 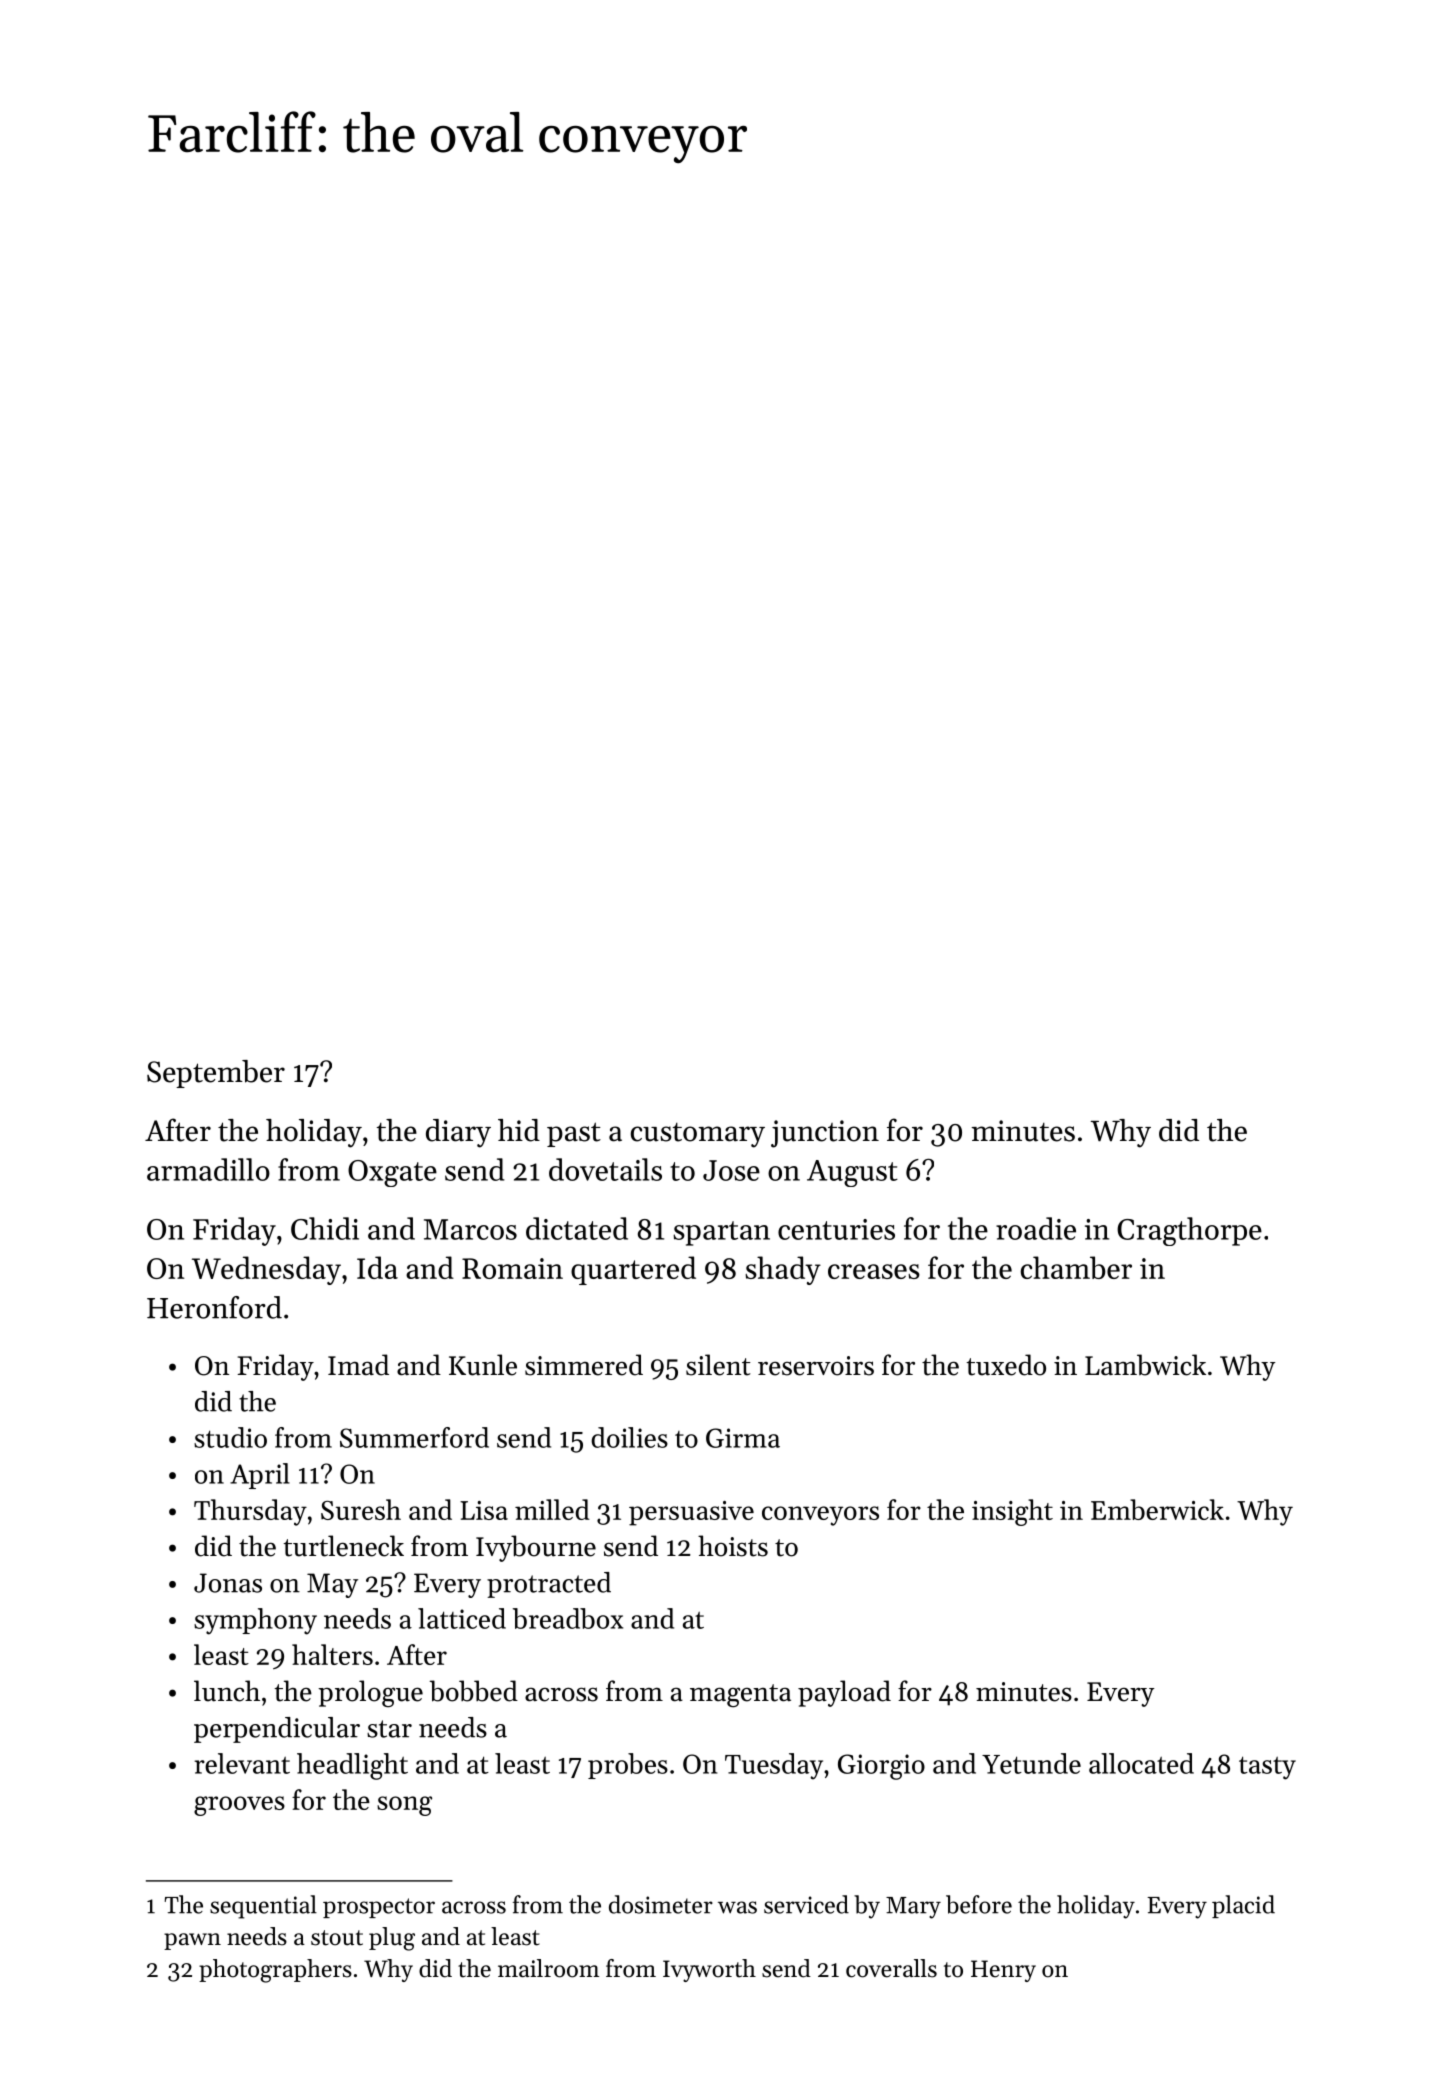 I want to click on mailroom, so click(x=548, y=1968).
